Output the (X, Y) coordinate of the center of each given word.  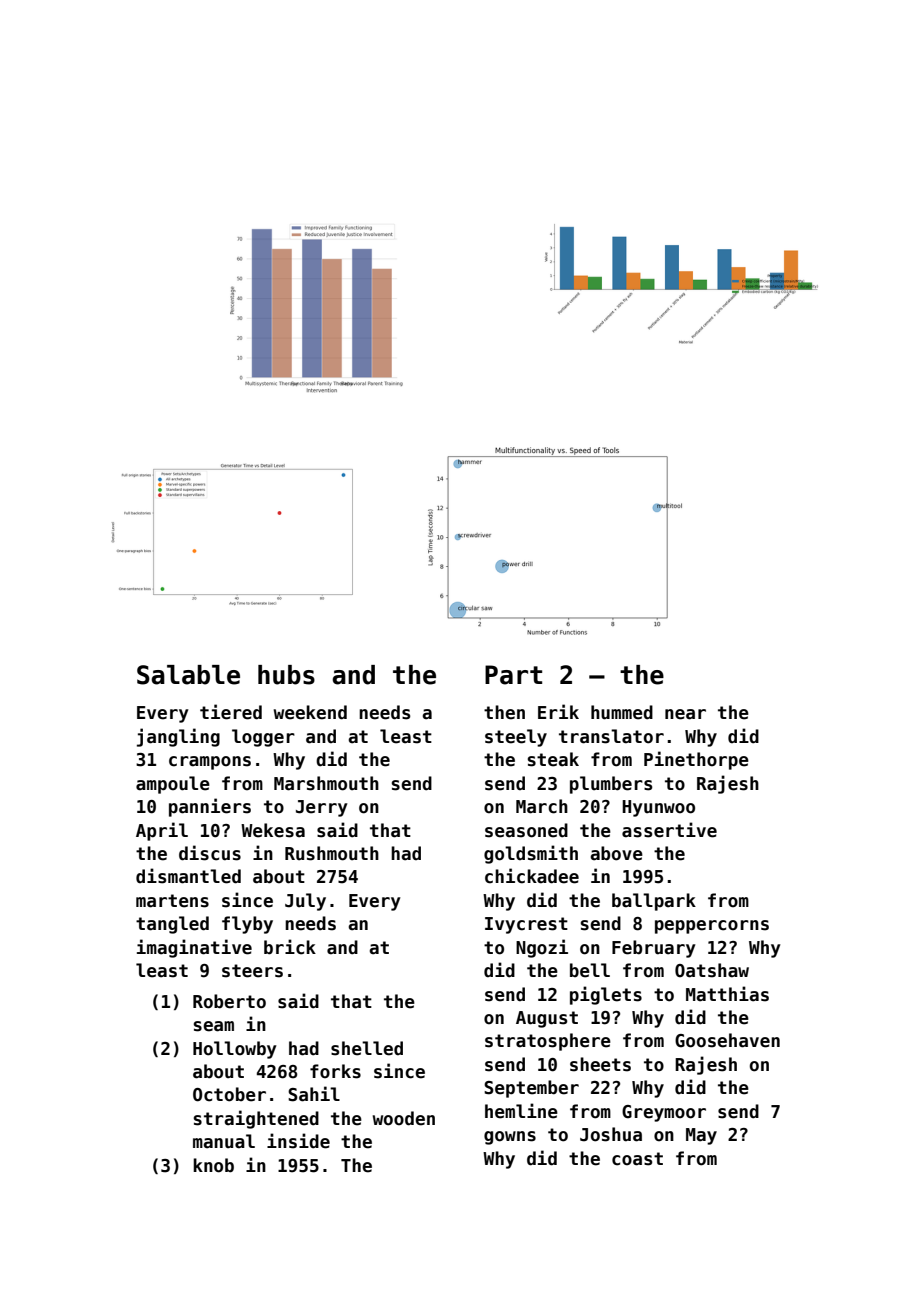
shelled (367, 1048)
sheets (600, 1064)
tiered (231, 712)
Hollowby (235, 1050)
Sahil (314, 1094)
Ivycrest (526, 925)
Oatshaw (712, 970)
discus (210, 853)
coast (637, 1159)
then (504, 712)
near (685, 714)
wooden (404, 1118)
